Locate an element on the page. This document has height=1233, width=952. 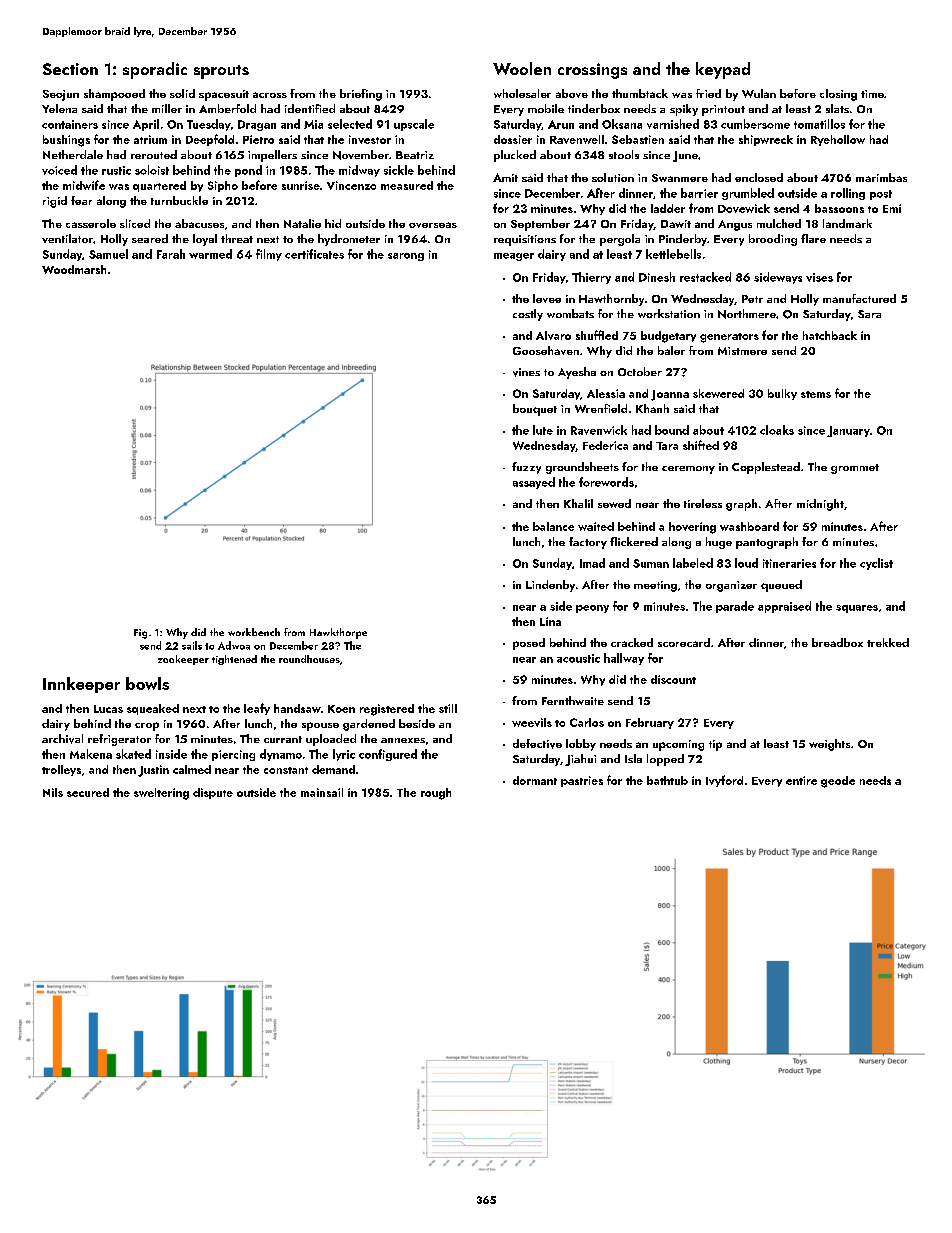
sprouts is located at coordinates (221, 72).
